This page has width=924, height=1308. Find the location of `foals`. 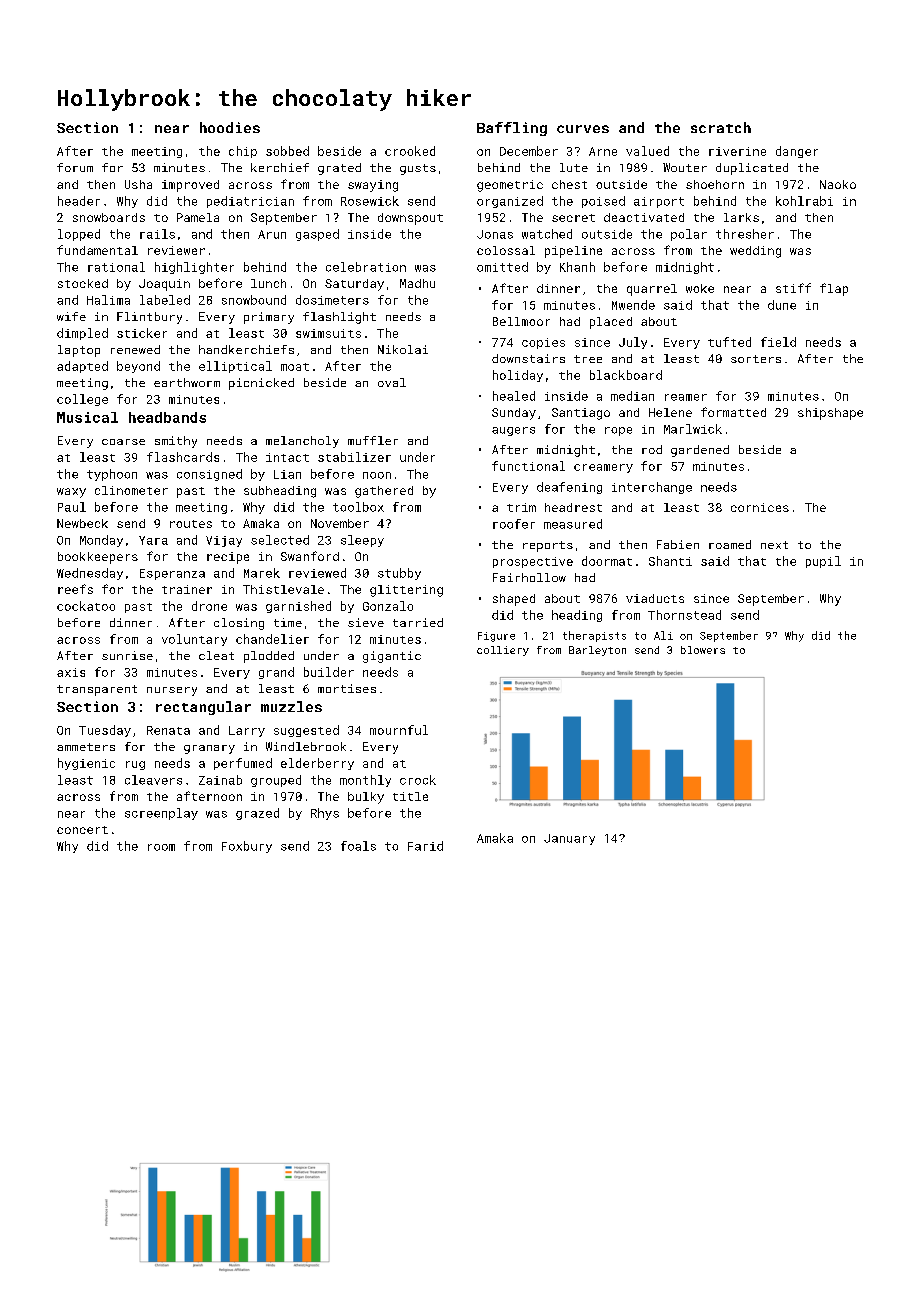

foals is located at coordinates (358, 846).
